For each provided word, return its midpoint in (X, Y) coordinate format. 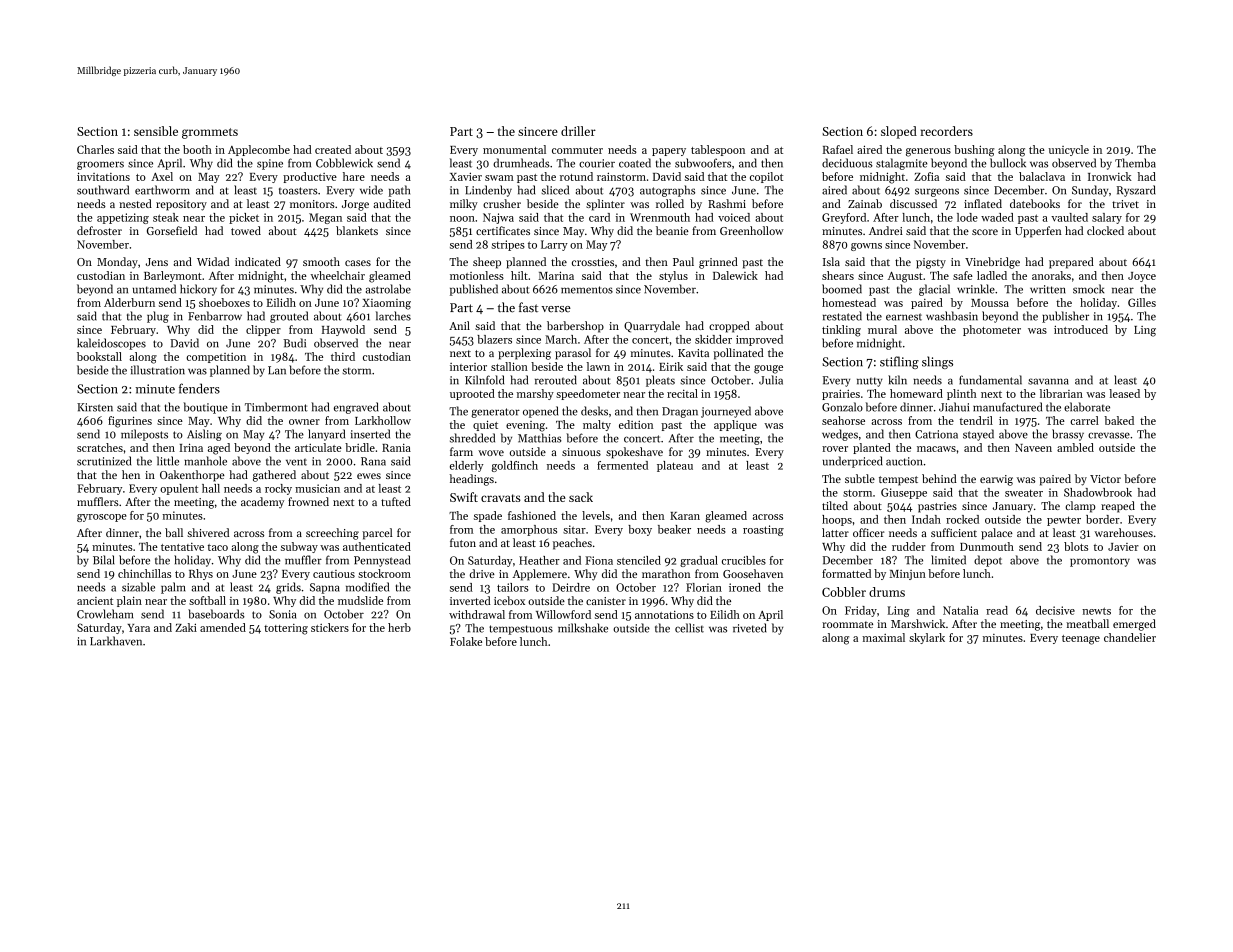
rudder (909, 546)
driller (578, 131)
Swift (464, 497)
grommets (210, 133)
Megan (325, 218)
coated (635, 163)
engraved (356, 408)
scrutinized (104, 461)
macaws (936, 449)
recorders (947, 131)
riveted (750, 628)
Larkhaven (116, 641)
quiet (485, 425)
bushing (974, 151)
